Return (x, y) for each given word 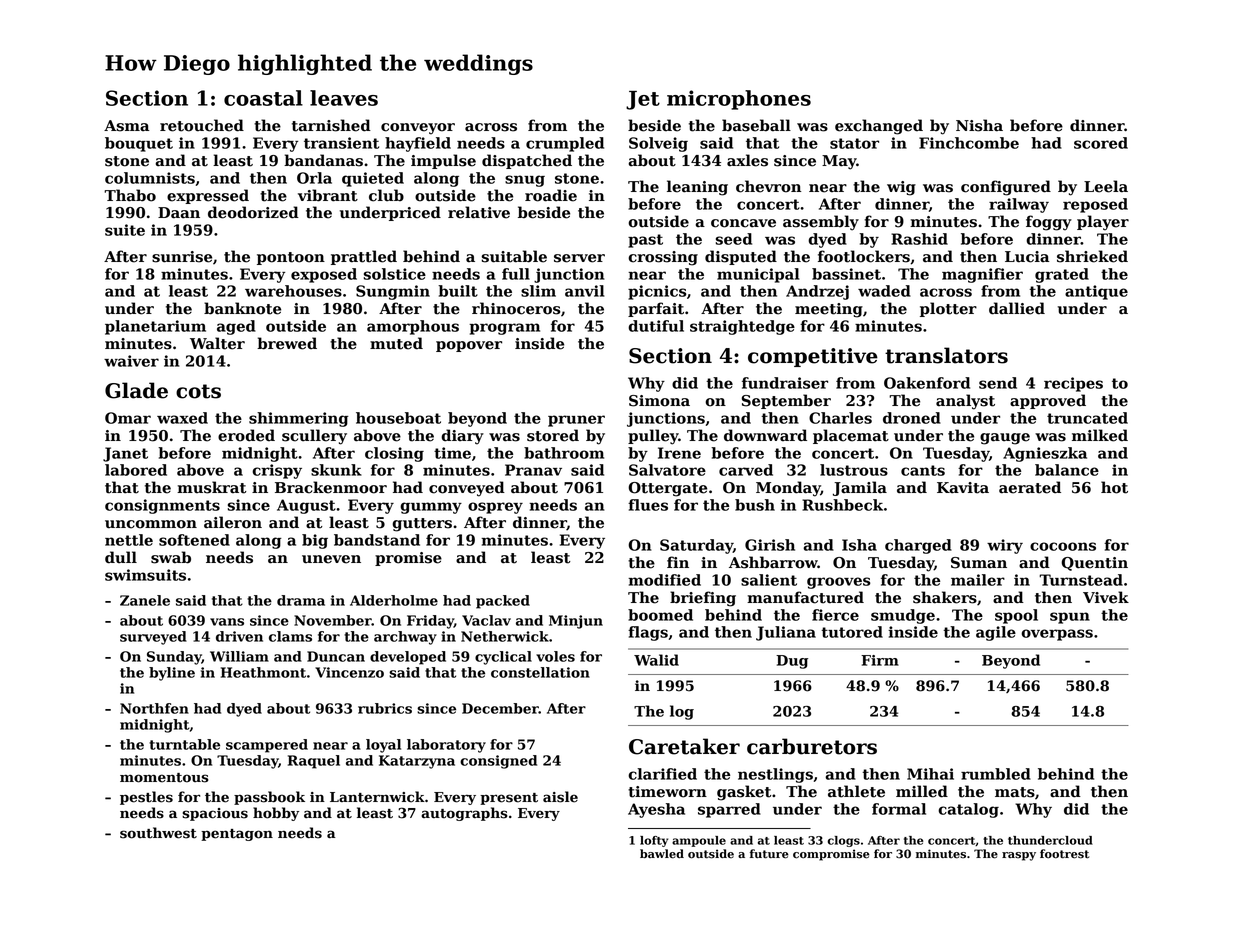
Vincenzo (349, 672)
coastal (263, 98)
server (579, 258)
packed (503, 602)
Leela (1106, 186)
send (998, 383)
